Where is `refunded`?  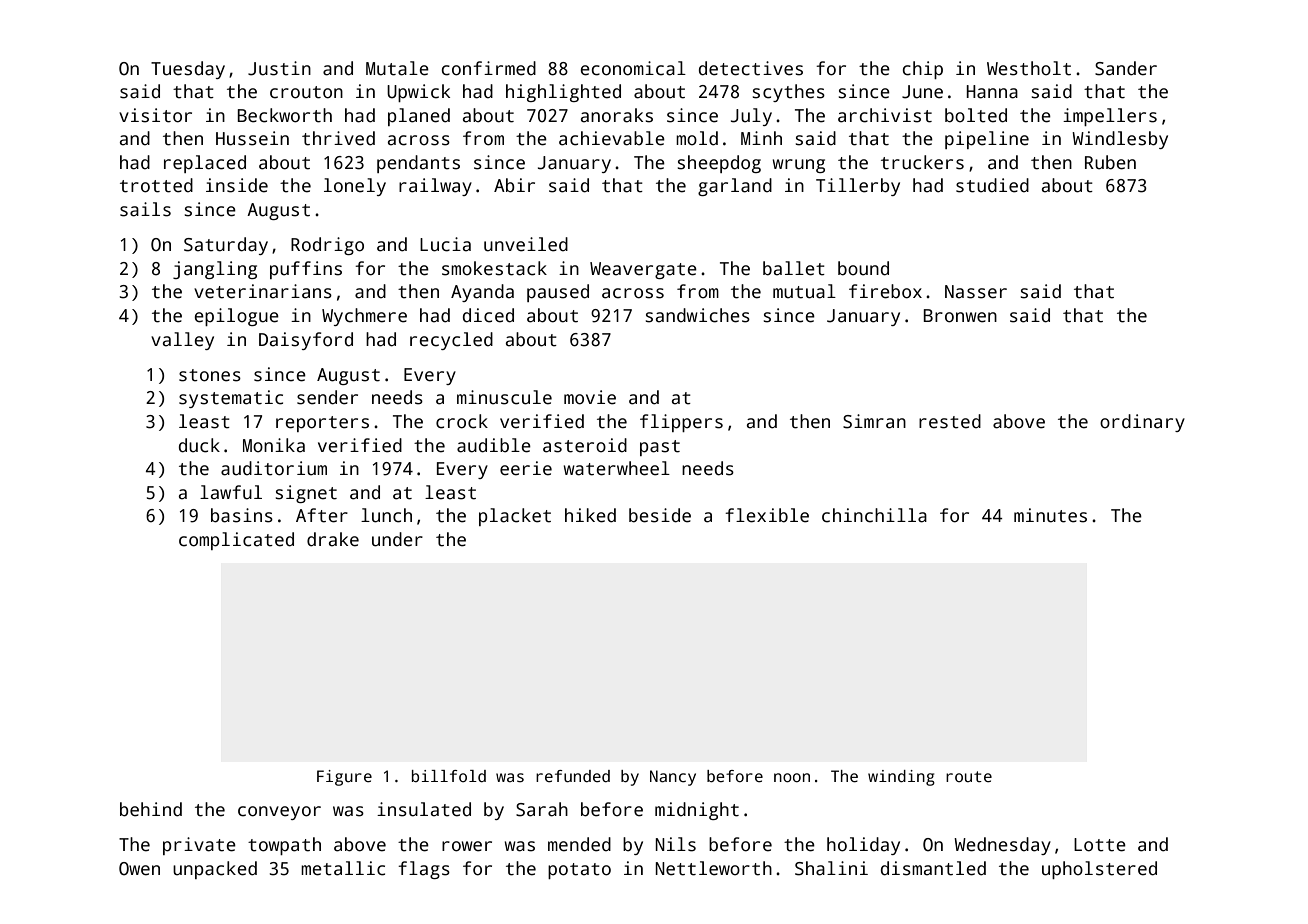 refunded is located at coordinates (573, 776).
